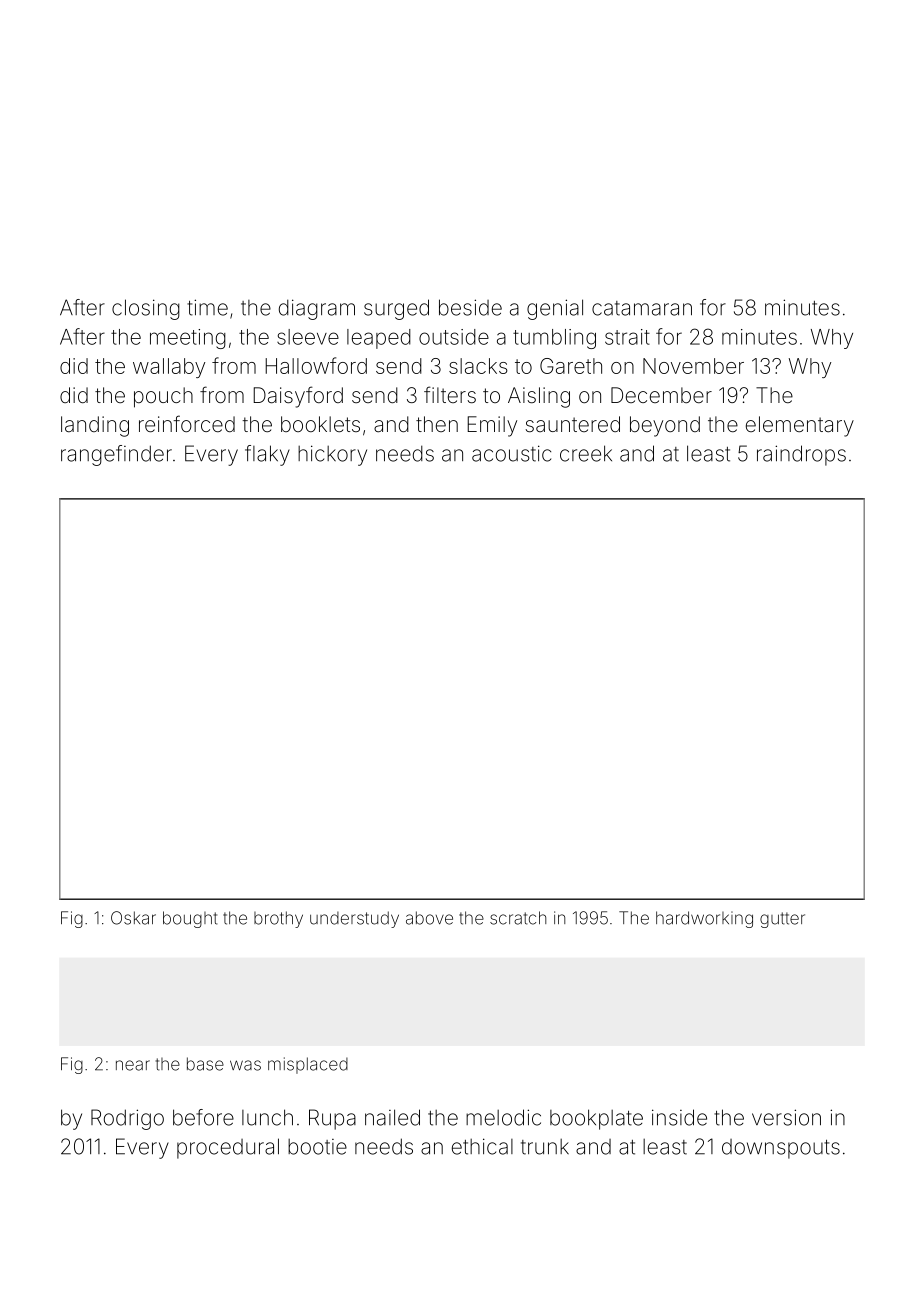 This page has width=924, height=1311. I want to click on catamaran, so click(642, 308).
